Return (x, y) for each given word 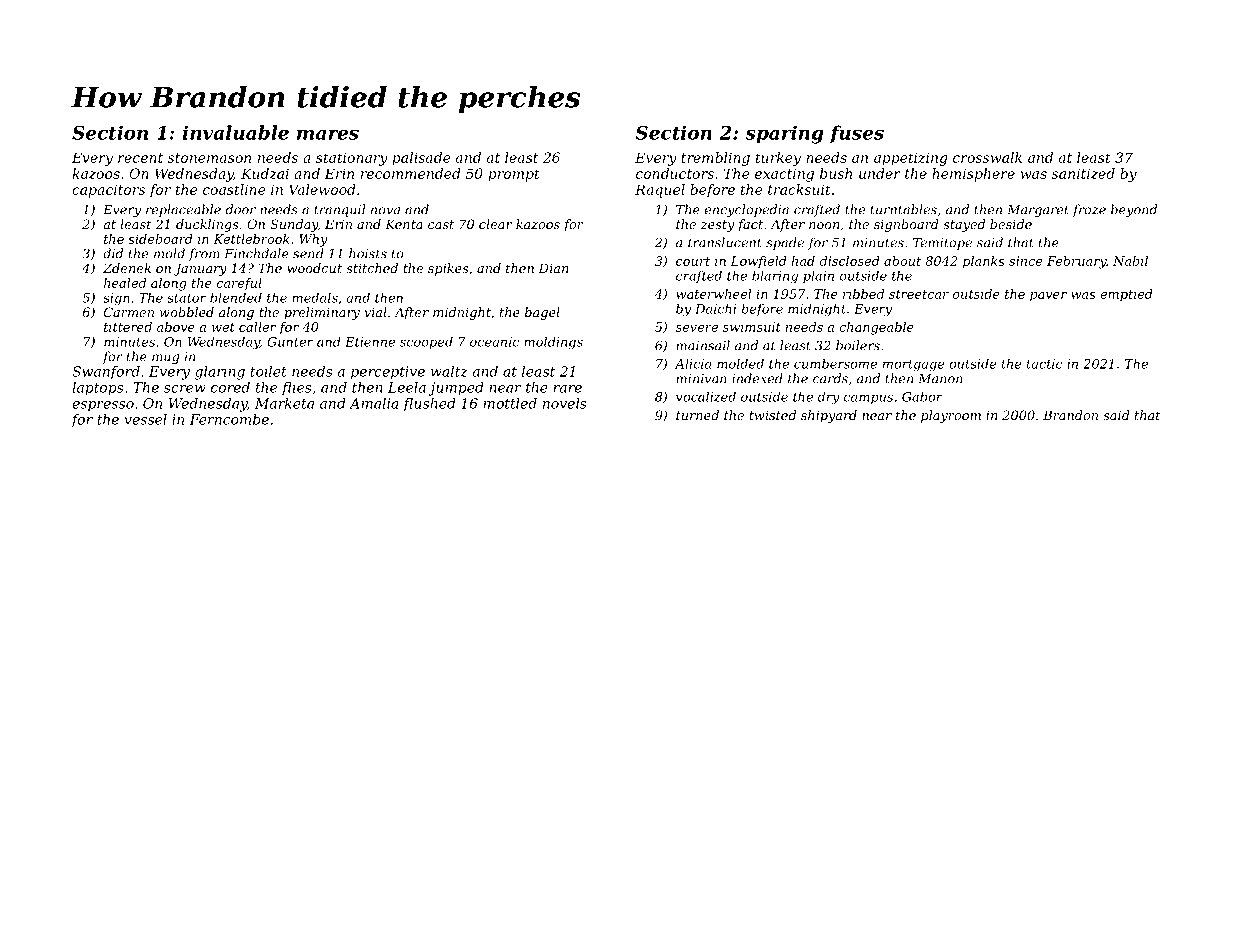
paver (1048, 297)
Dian (553, 268)
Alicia (693, 363)
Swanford (106, 373)
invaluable (236, 132)
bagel (542, 313)
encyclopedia (747, 210)
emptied (1126, 295)
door (241, 209)
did (113, 253)
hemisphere (973, 175)
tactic (1045, 364)
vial (375, 312)
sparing (784, 134)
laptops (98, 389)
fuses (856, 134)
